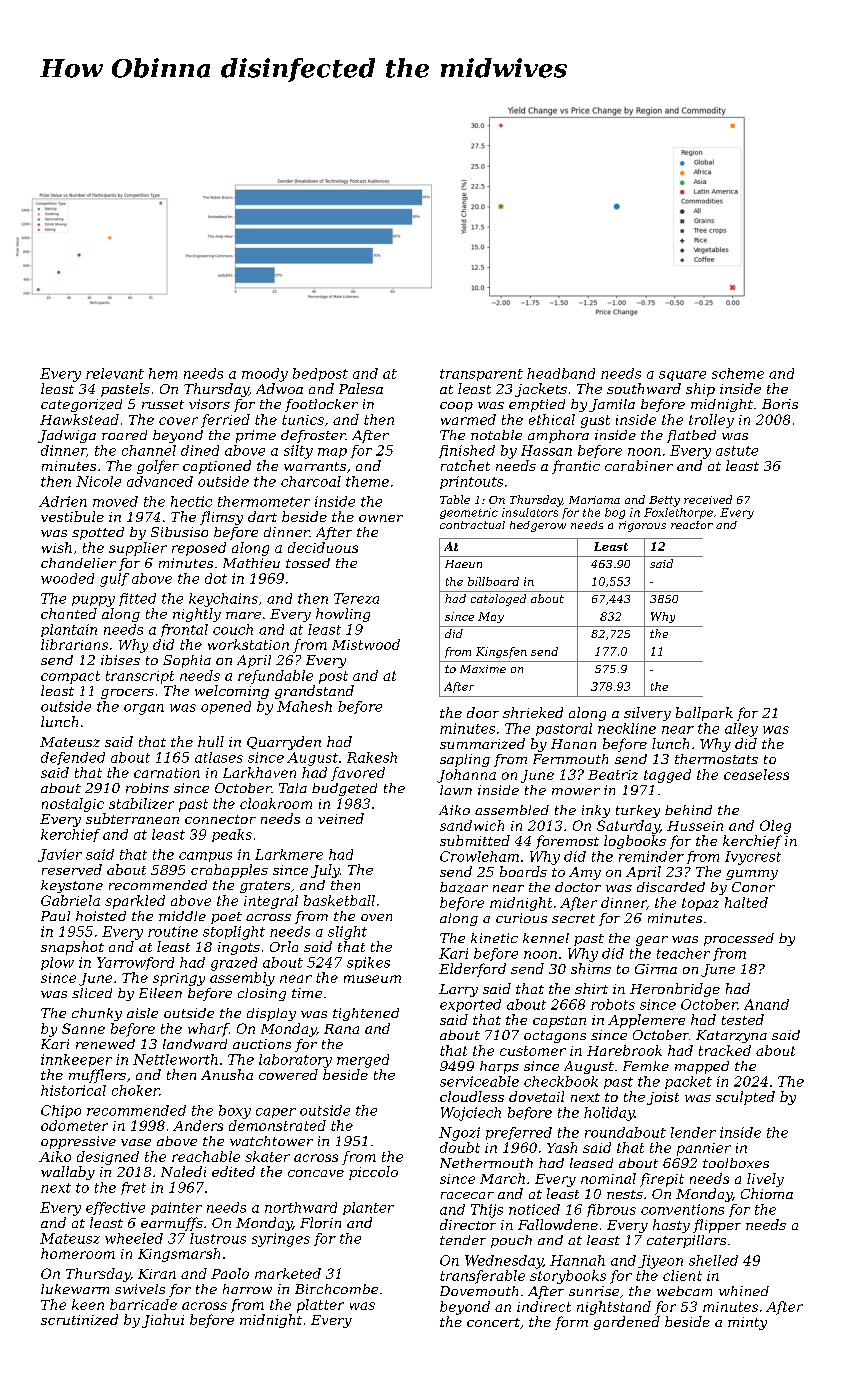 The image size is (849, 1400). Describe the element at coordinates (63, 501) in the screenshot. I see `Adrien` at that location.
